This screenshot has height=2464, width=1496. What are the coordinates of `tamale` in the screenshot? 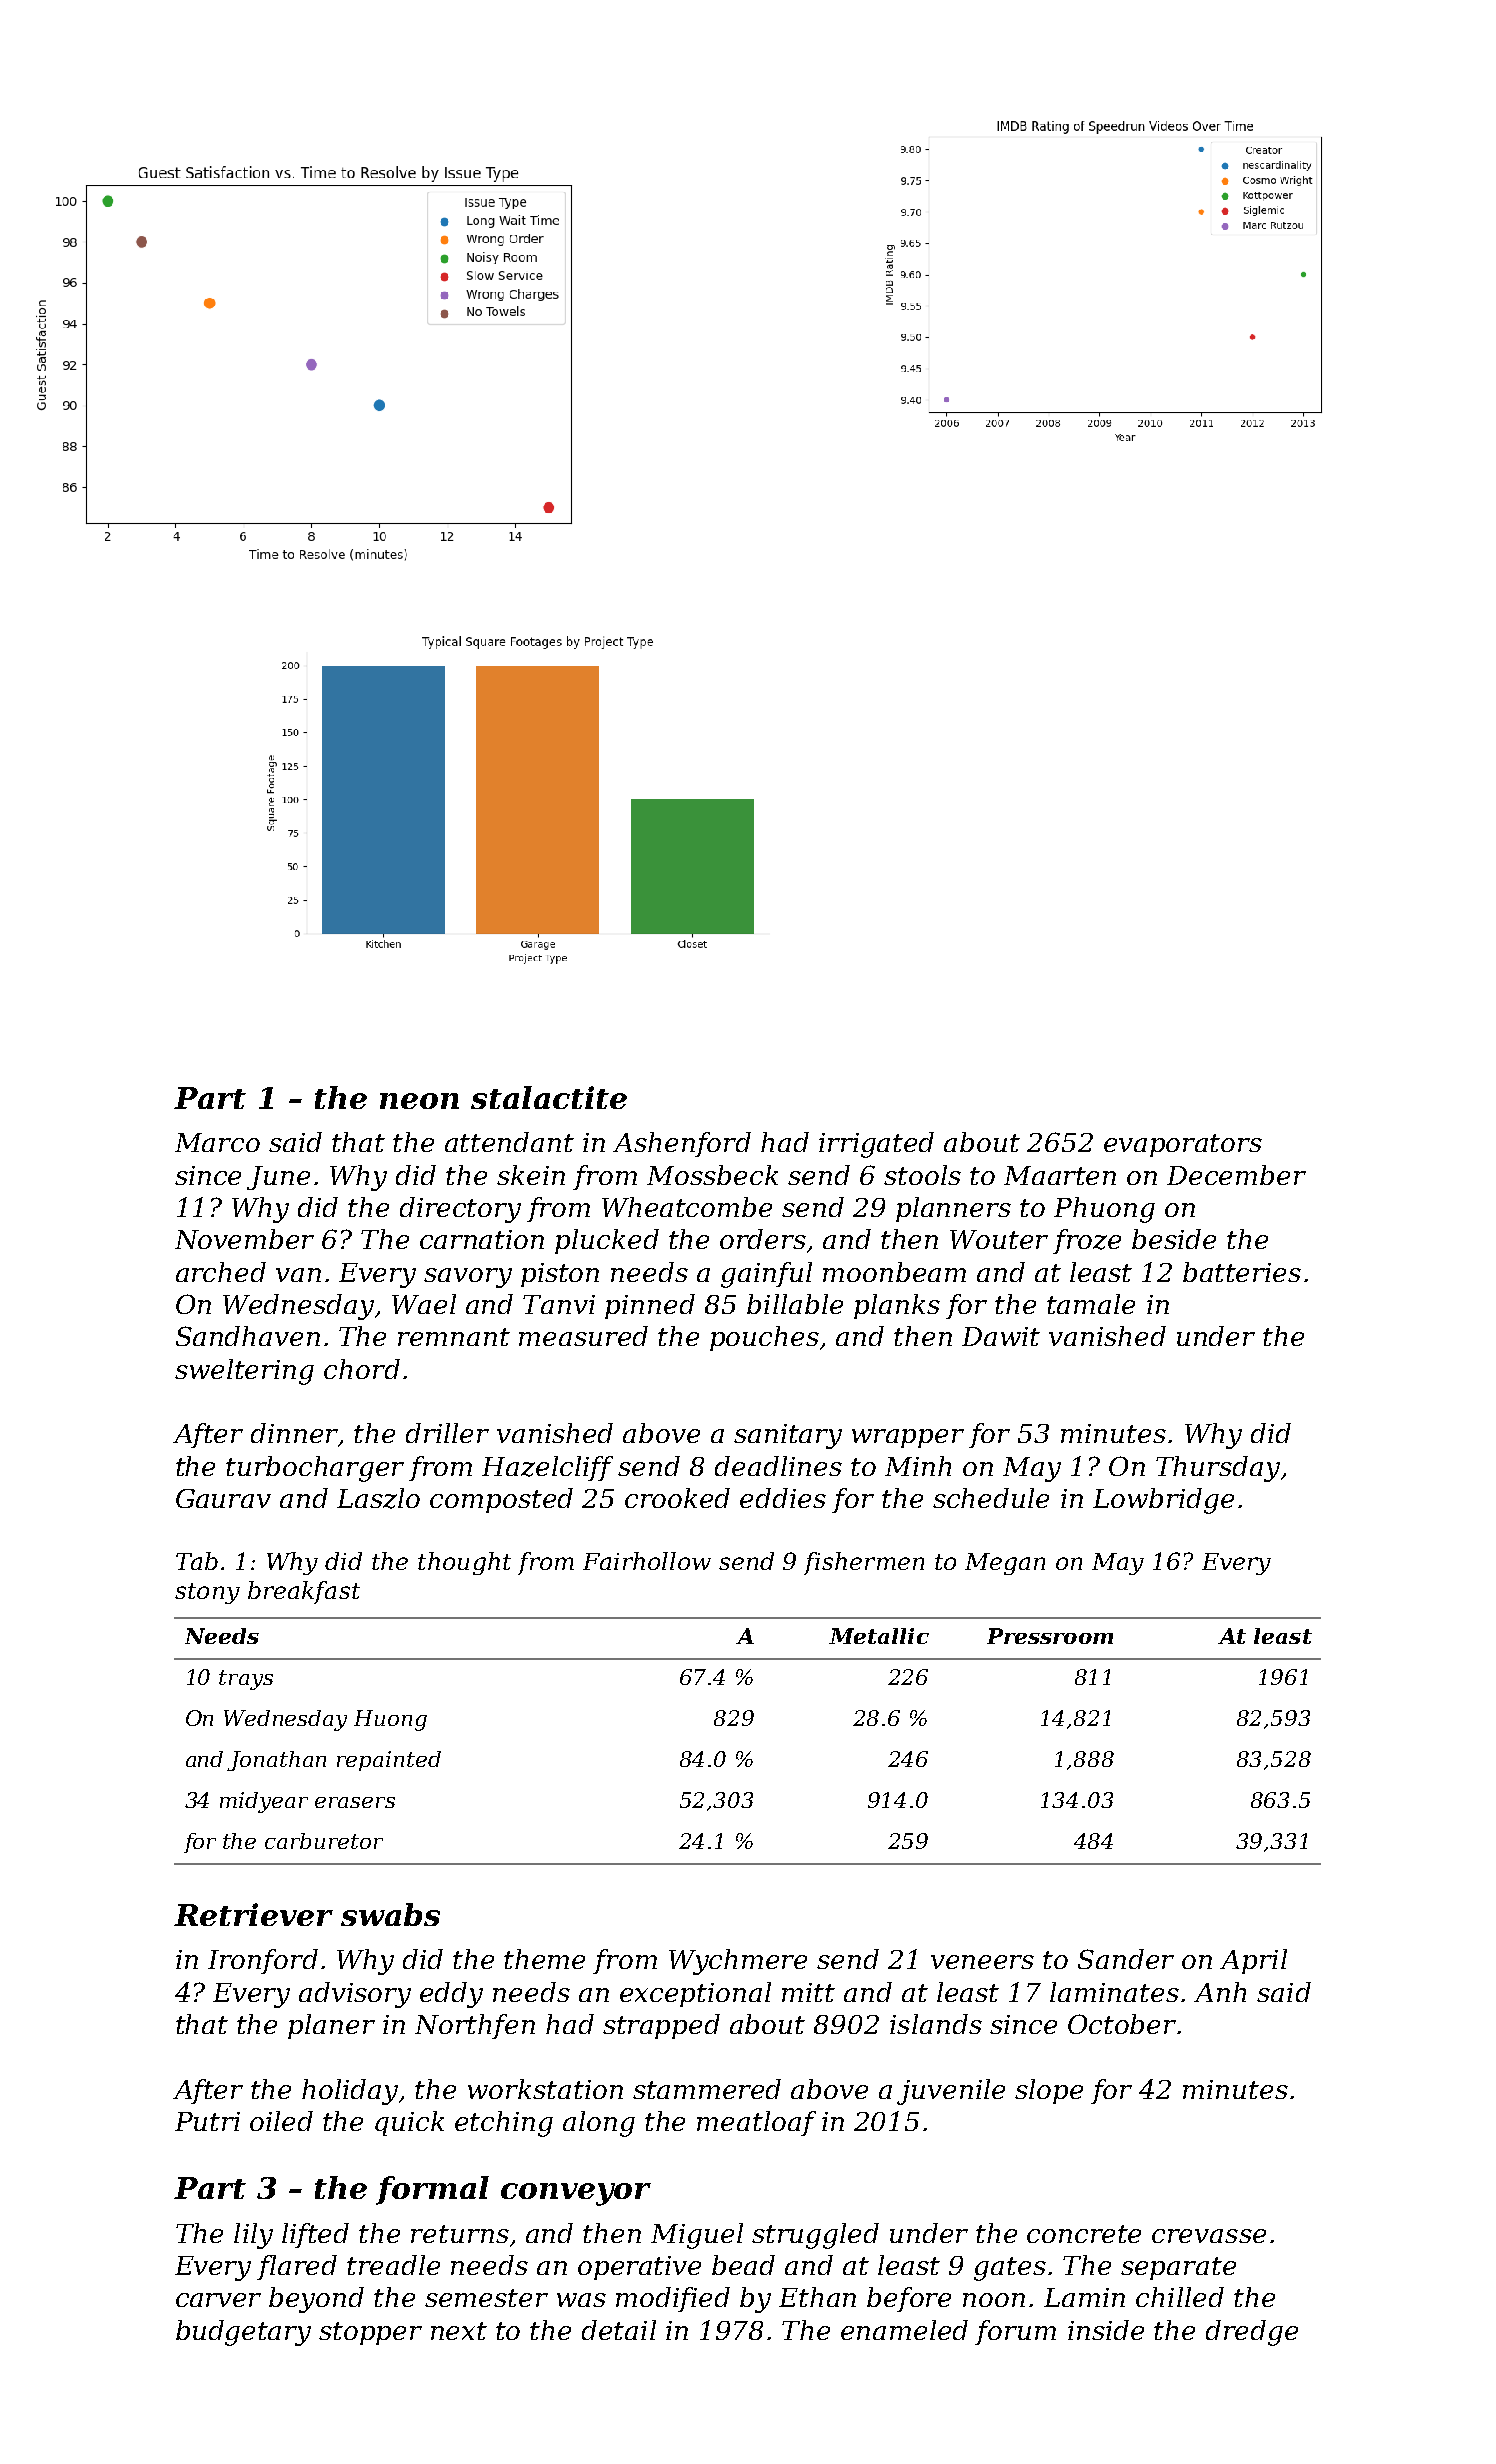 It's located at (1091, 1304).
